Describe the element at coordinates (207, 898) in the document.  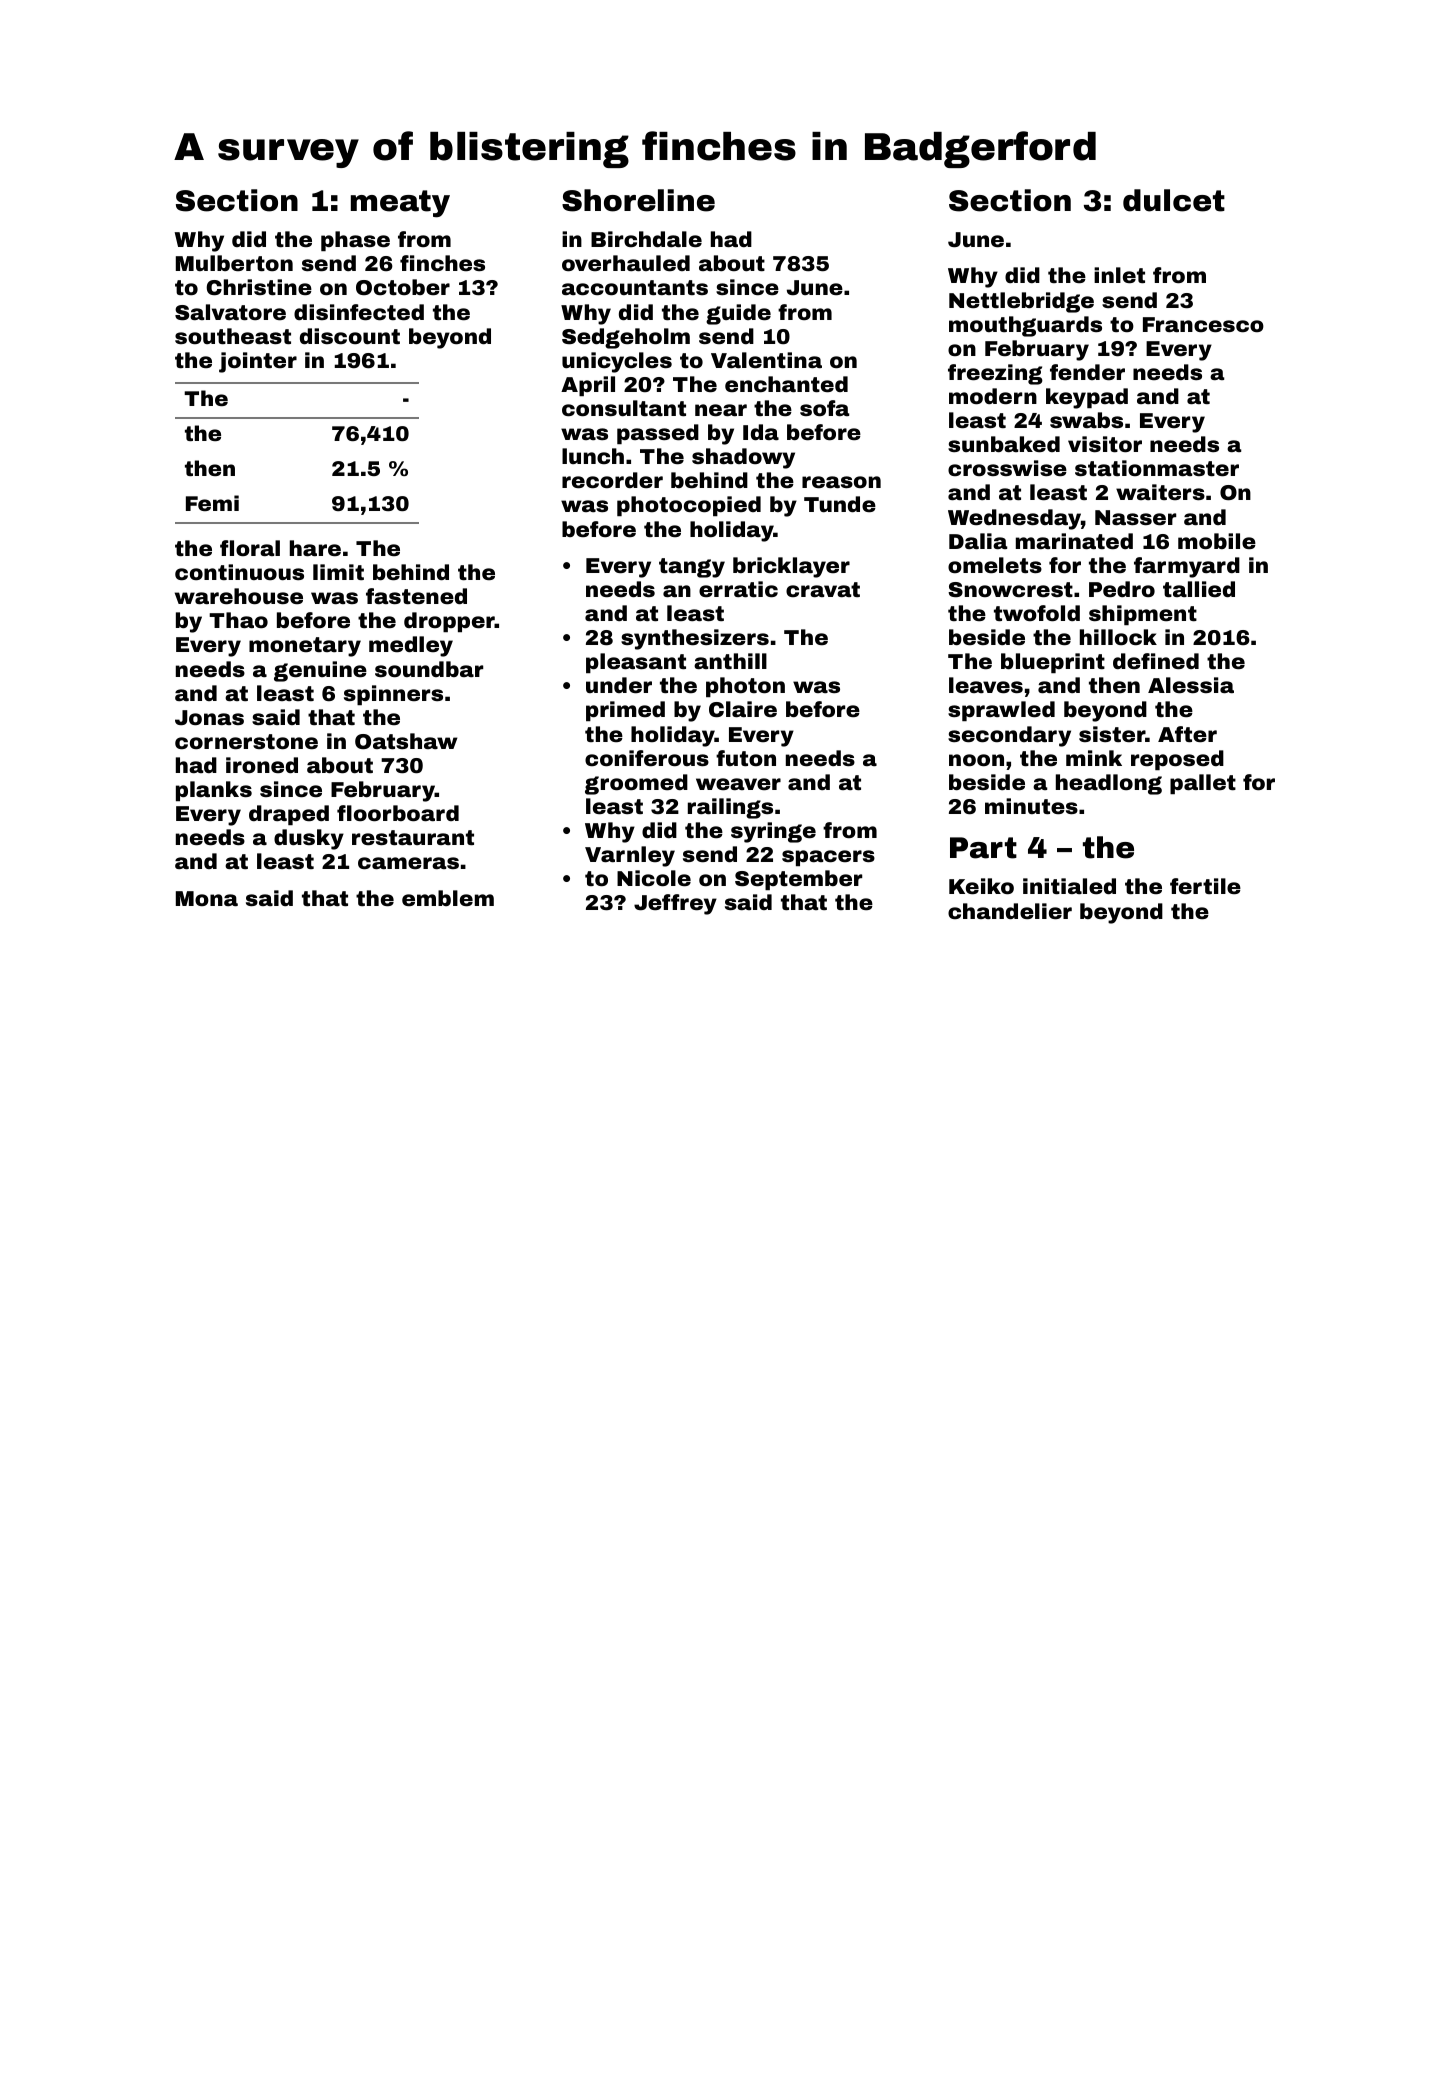
I see `Mona` at that location.
